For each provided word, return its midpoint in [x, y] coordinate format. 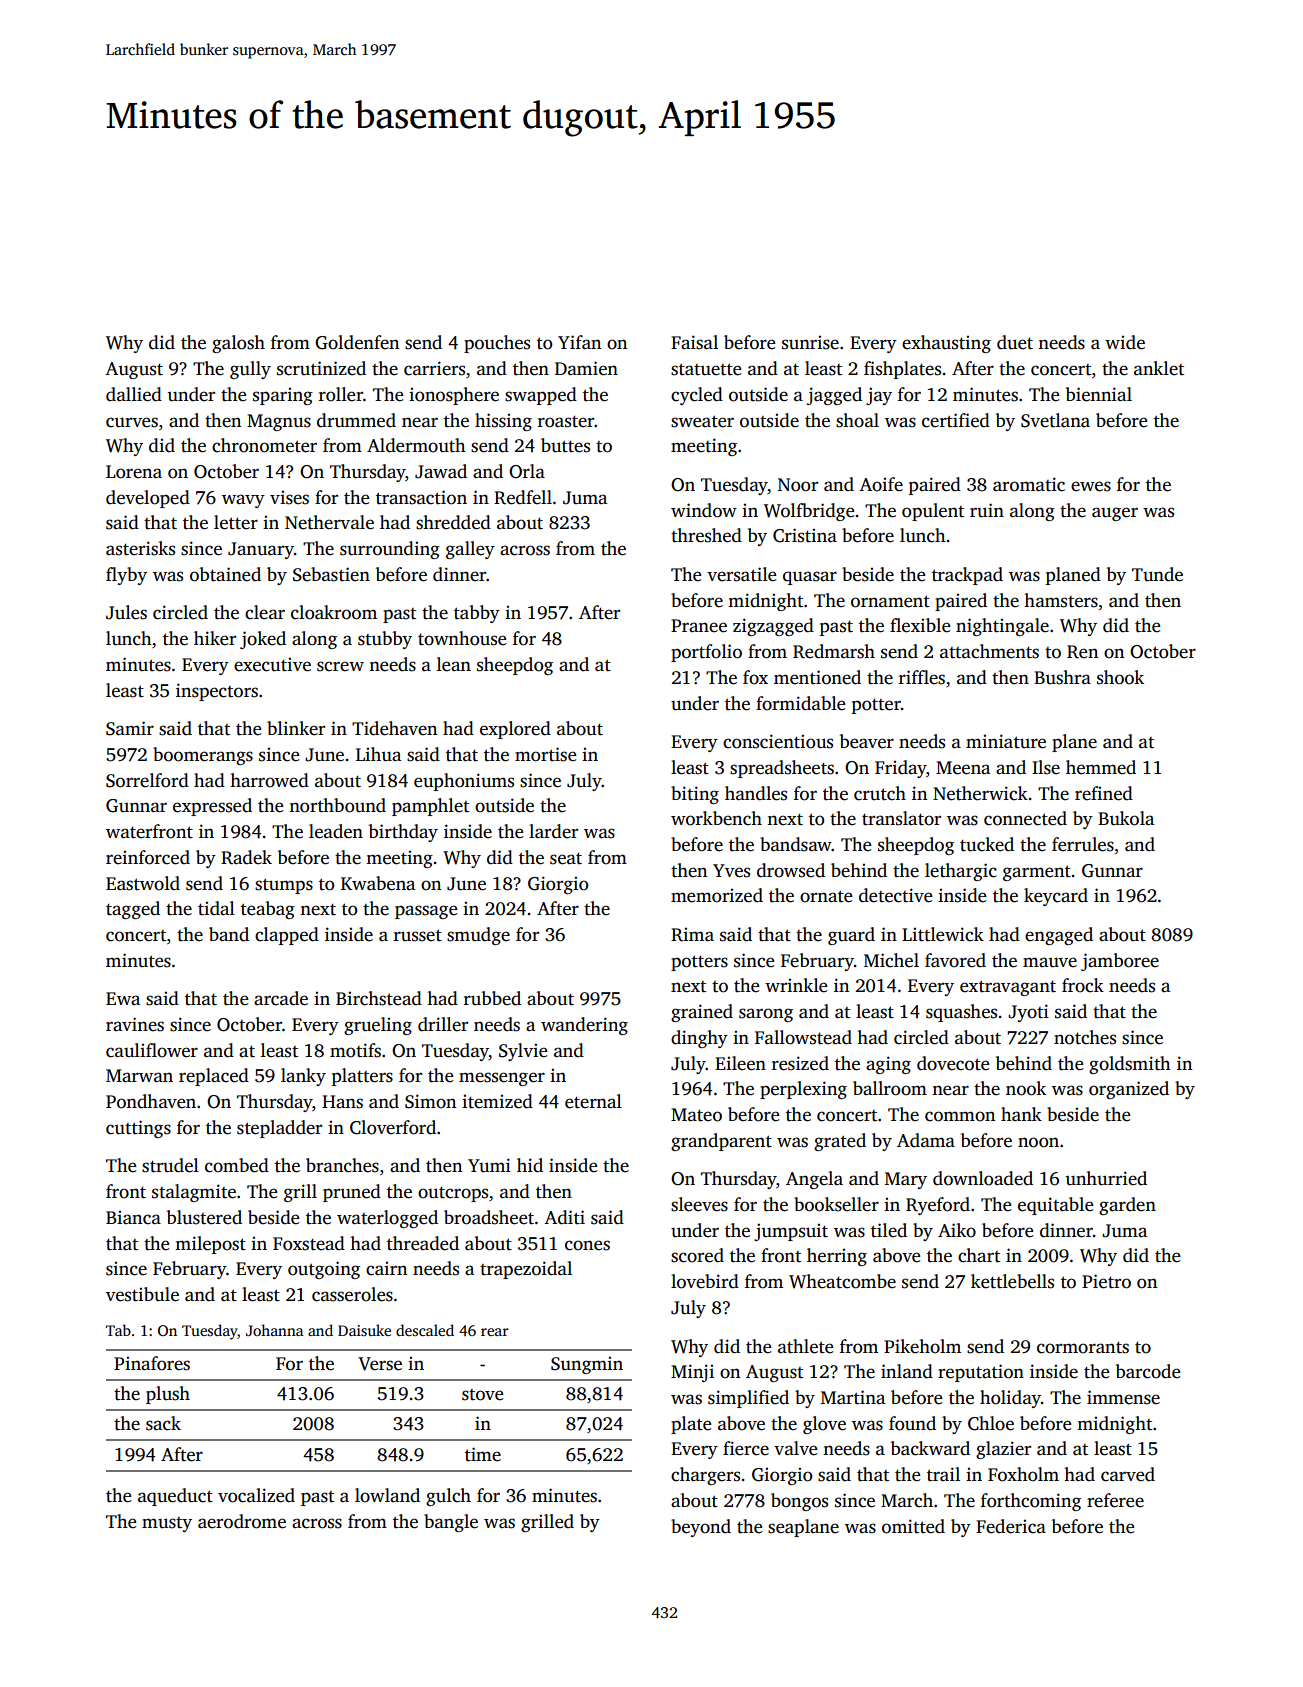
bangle [451, 1523]
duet [1015, 342]
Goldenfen [357, 342]
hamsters [1061, 600]
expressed [212, 807]
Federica [1011, 1526]
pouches [497, 344]
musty [167, 1524]
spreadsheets [782, 769]
